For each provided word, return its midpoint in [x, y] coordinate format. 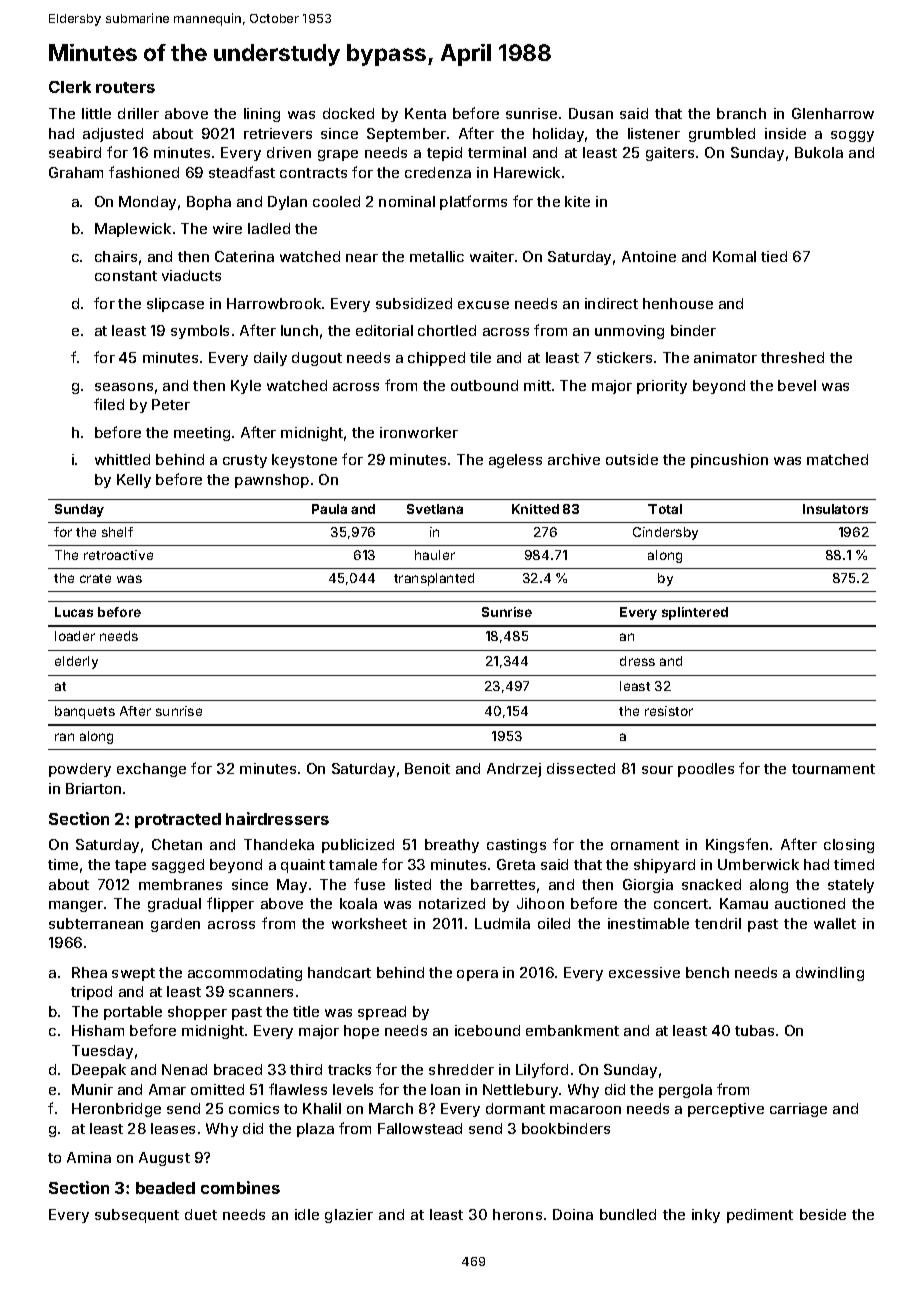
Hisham [98, 1030]
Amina [89, 1157]
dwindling [830, 974]
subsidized [414, 303]
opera [477, 975]
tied [774, 256]
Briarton [93, 788]
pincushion [729, 461]
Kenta [425, 113]
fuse [369, 884]
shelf [117, 532]
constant [126, 276]
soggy [852, 136]
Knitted [535, 509]
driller [138, 113]
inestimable [648, 923]
